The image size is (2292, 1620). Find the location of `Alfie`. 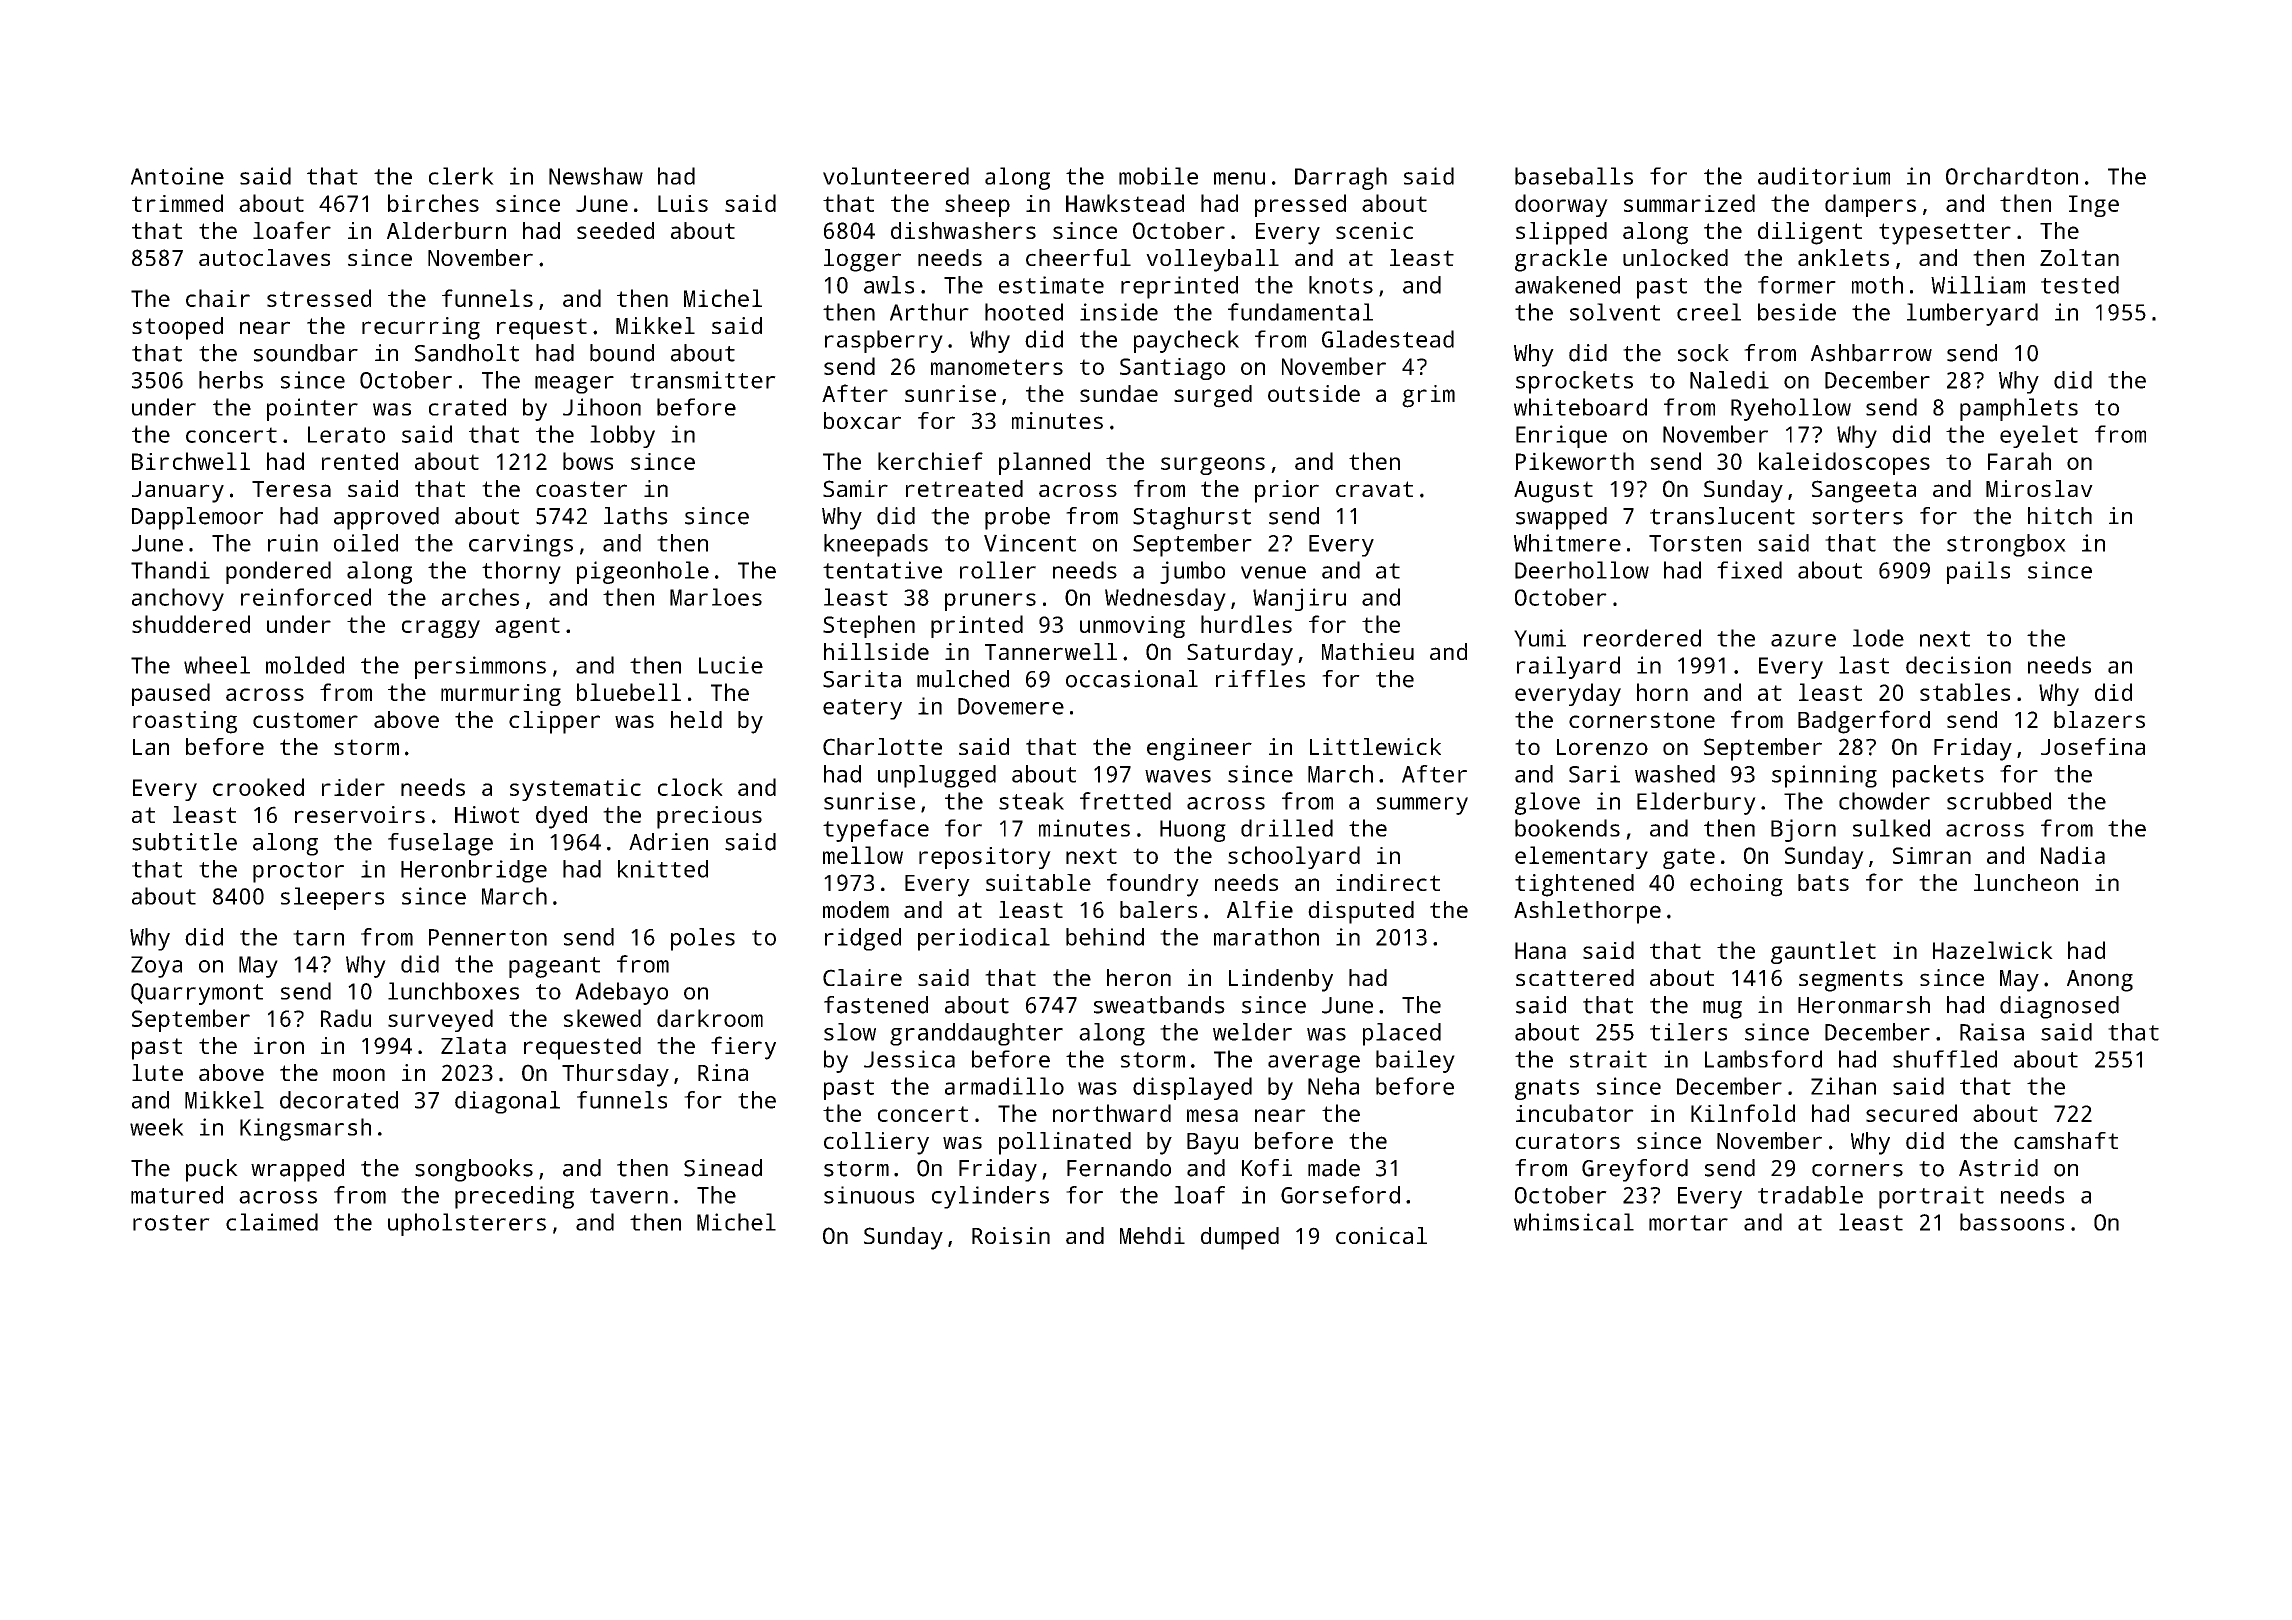

Alfie is located at coordinates (1260, 909).
